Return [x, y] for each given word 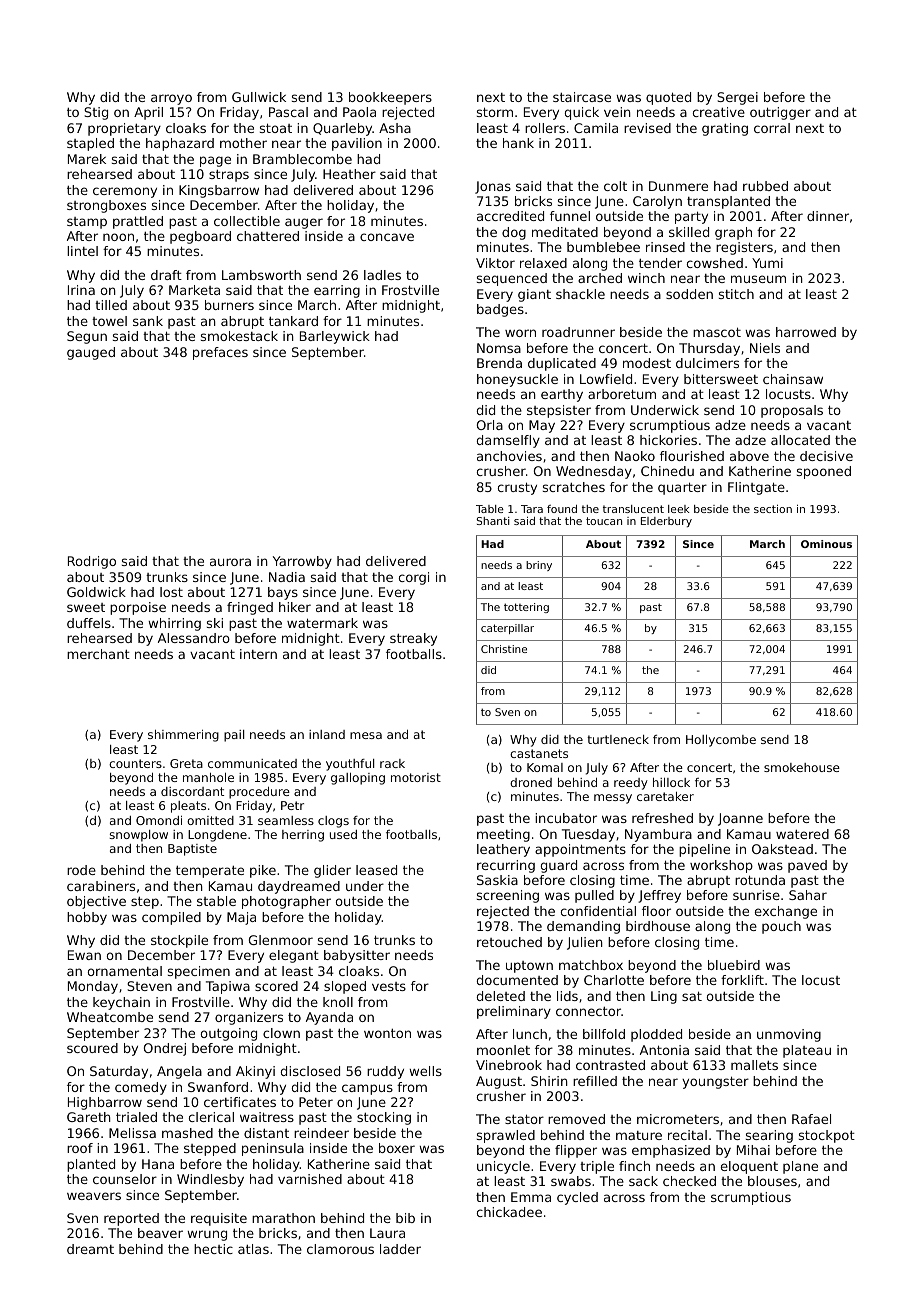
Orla [490, 425]
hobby [87, 918]
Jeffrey [659, 896]
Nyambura [658, 835]
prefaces [220, 353]
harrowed [806, 332]
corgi [414, 578]
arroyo [171, 99]
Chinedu [667, 471]
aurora [230, 562]
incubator [566, 818]
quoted [668, 98]
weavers [94, 1196]
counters [135, 763]
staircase [582, 97]
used [343, 834]
